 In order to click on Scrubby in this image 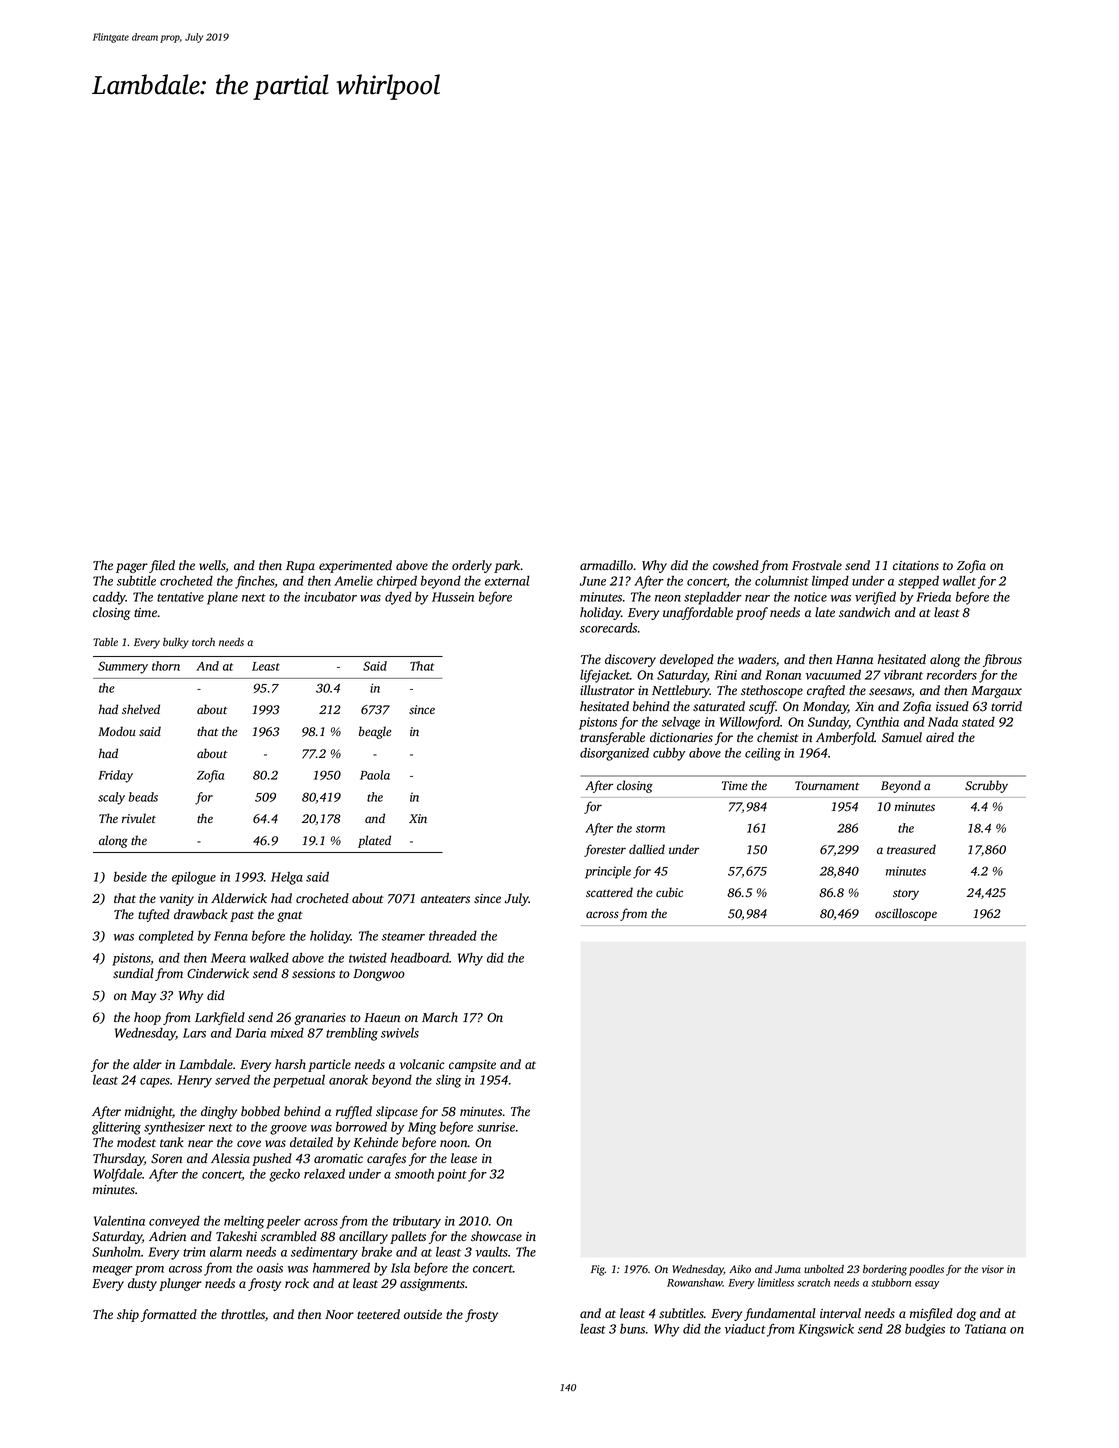, I will do `click(986, 786)`.
